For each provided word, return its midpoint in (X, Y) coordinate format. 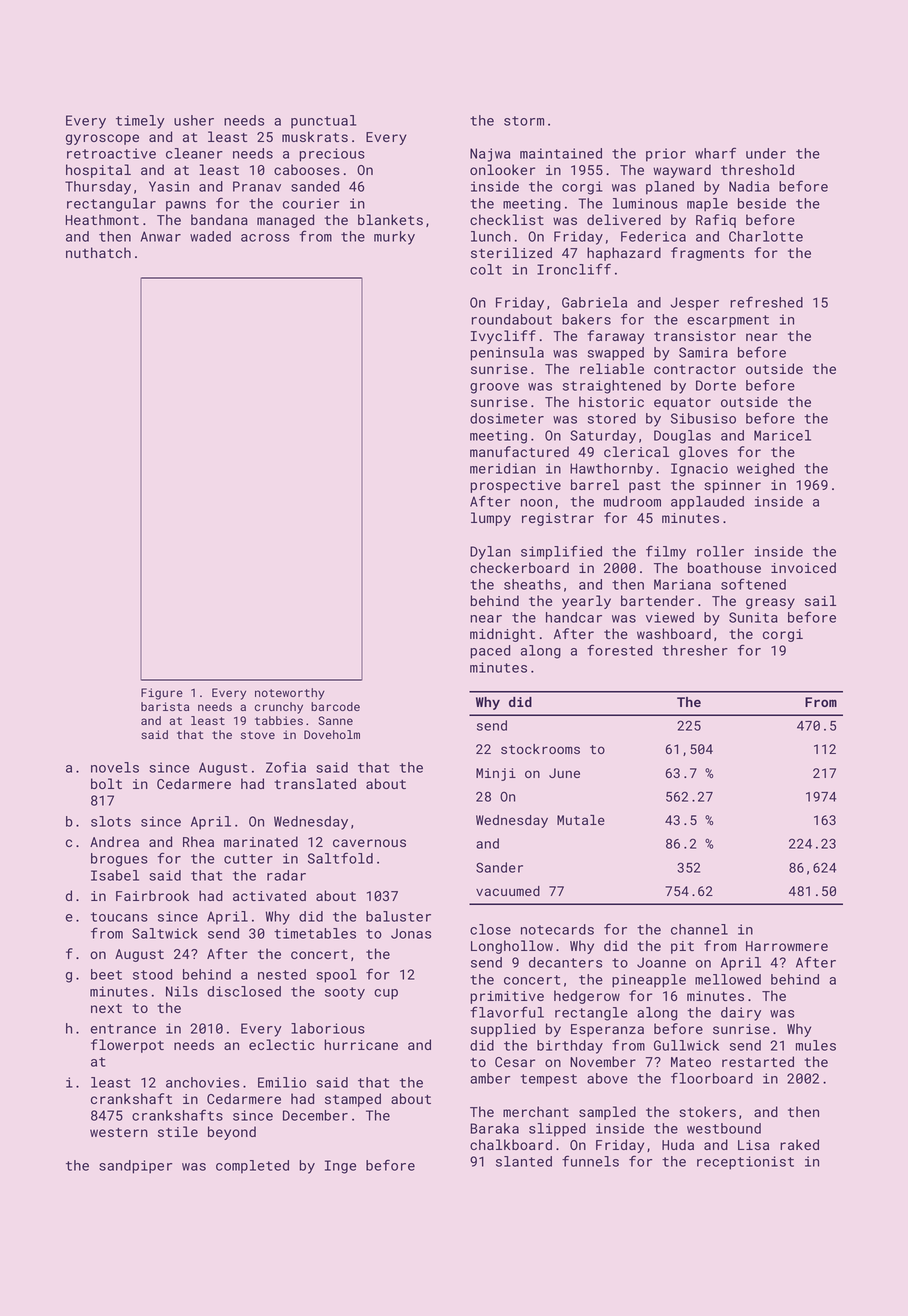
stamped (353, 1100)
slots (111, 821)
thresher (695, 650)
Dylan (490, 553)
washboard (674, 633)
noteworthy (290, 694)
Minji (496, 774)
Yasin (169, 186)
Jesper (695, 304)
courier (311, 203)
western (119, 1132)
